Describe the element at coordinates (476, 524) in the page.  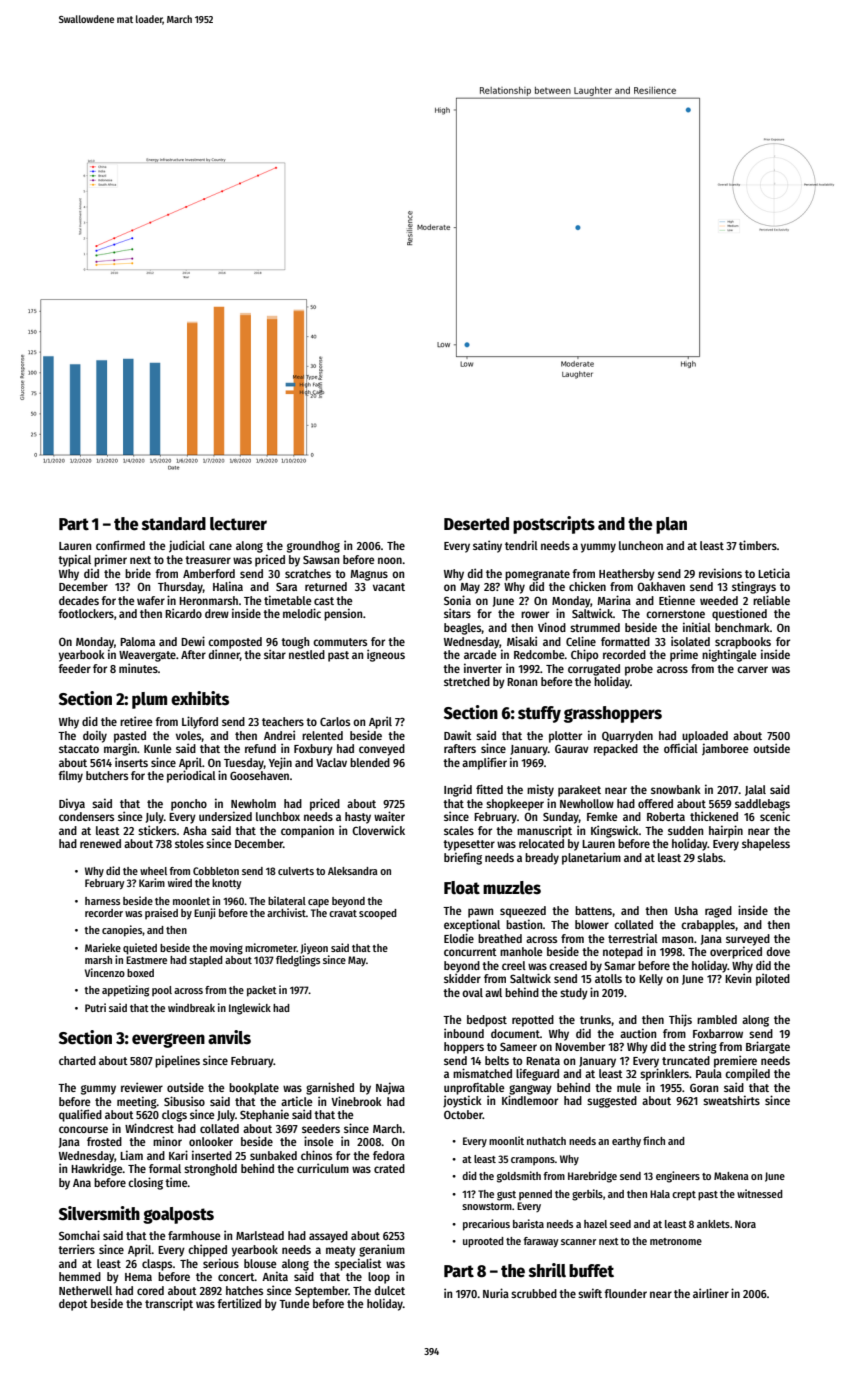
I see `Deserted` at that location.
